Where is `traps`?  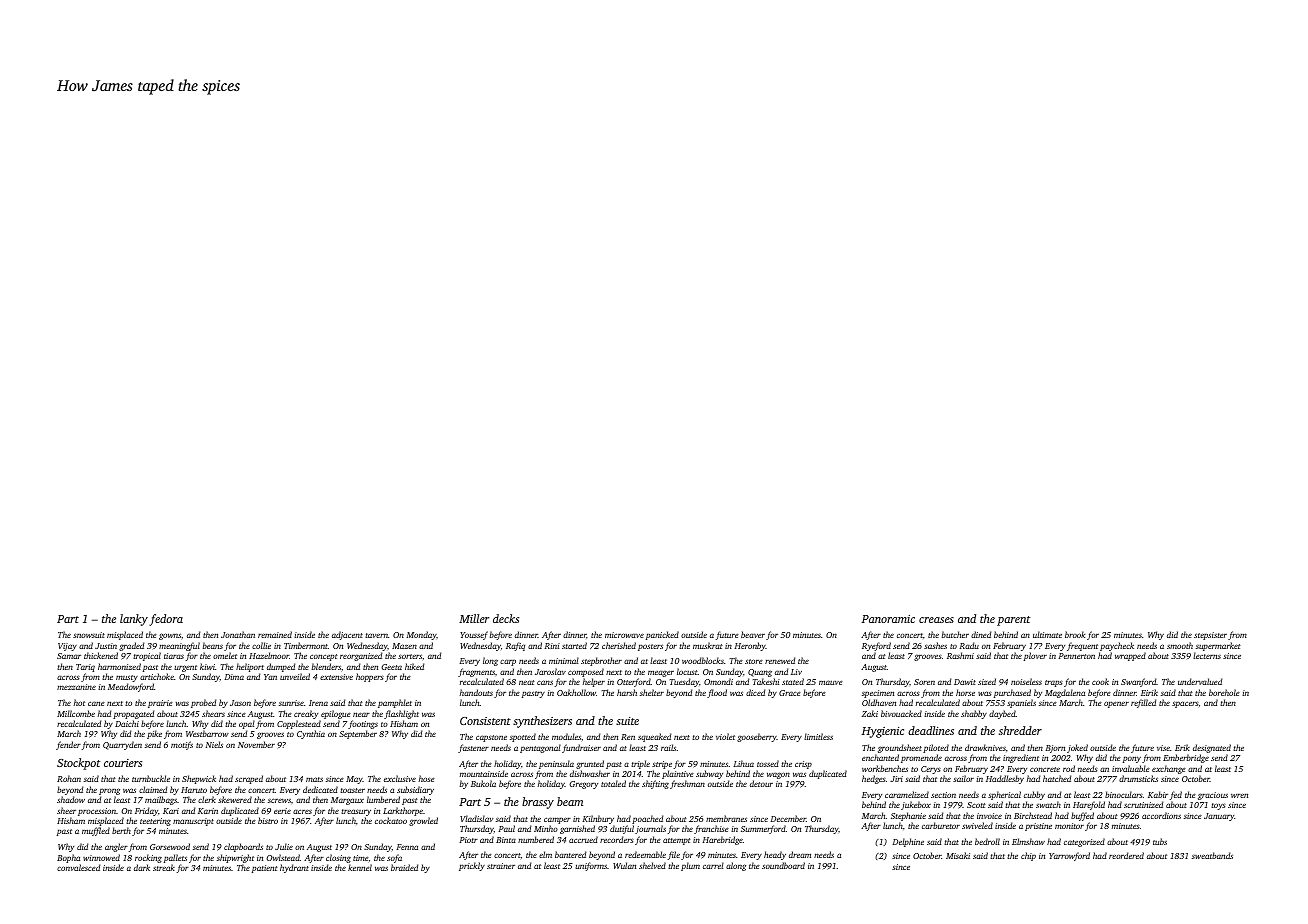 traps is located at coordinates (1054, 683).
